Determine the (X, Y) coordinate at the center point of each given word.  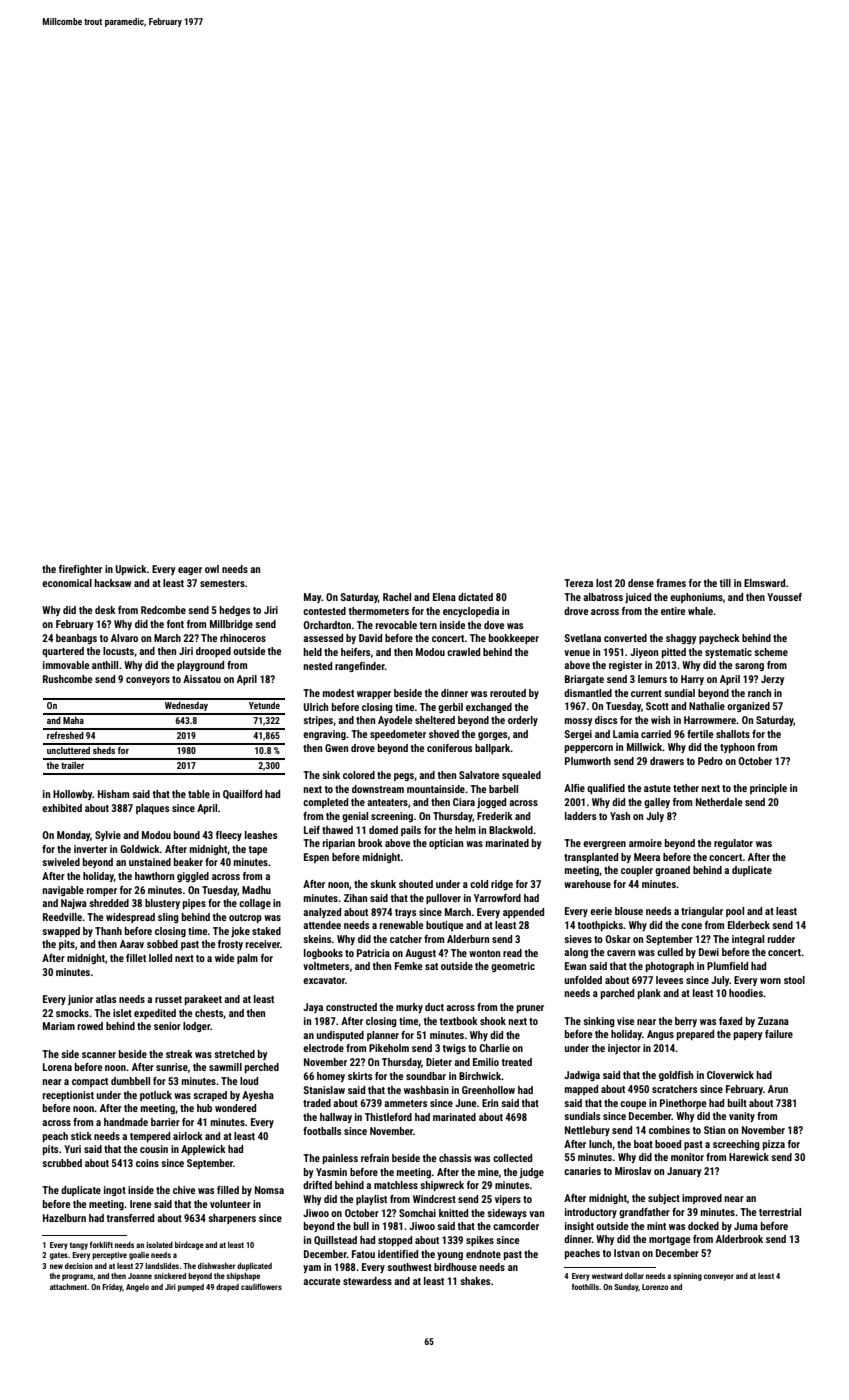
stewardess (367, 1281)
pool (735, 912)
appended (523, 913)
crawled (463, 652)
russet (168, 999)
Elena (444, 597)
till (725, 583)
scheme (771, 652)
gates (59, 1256)
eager (190, 571)
